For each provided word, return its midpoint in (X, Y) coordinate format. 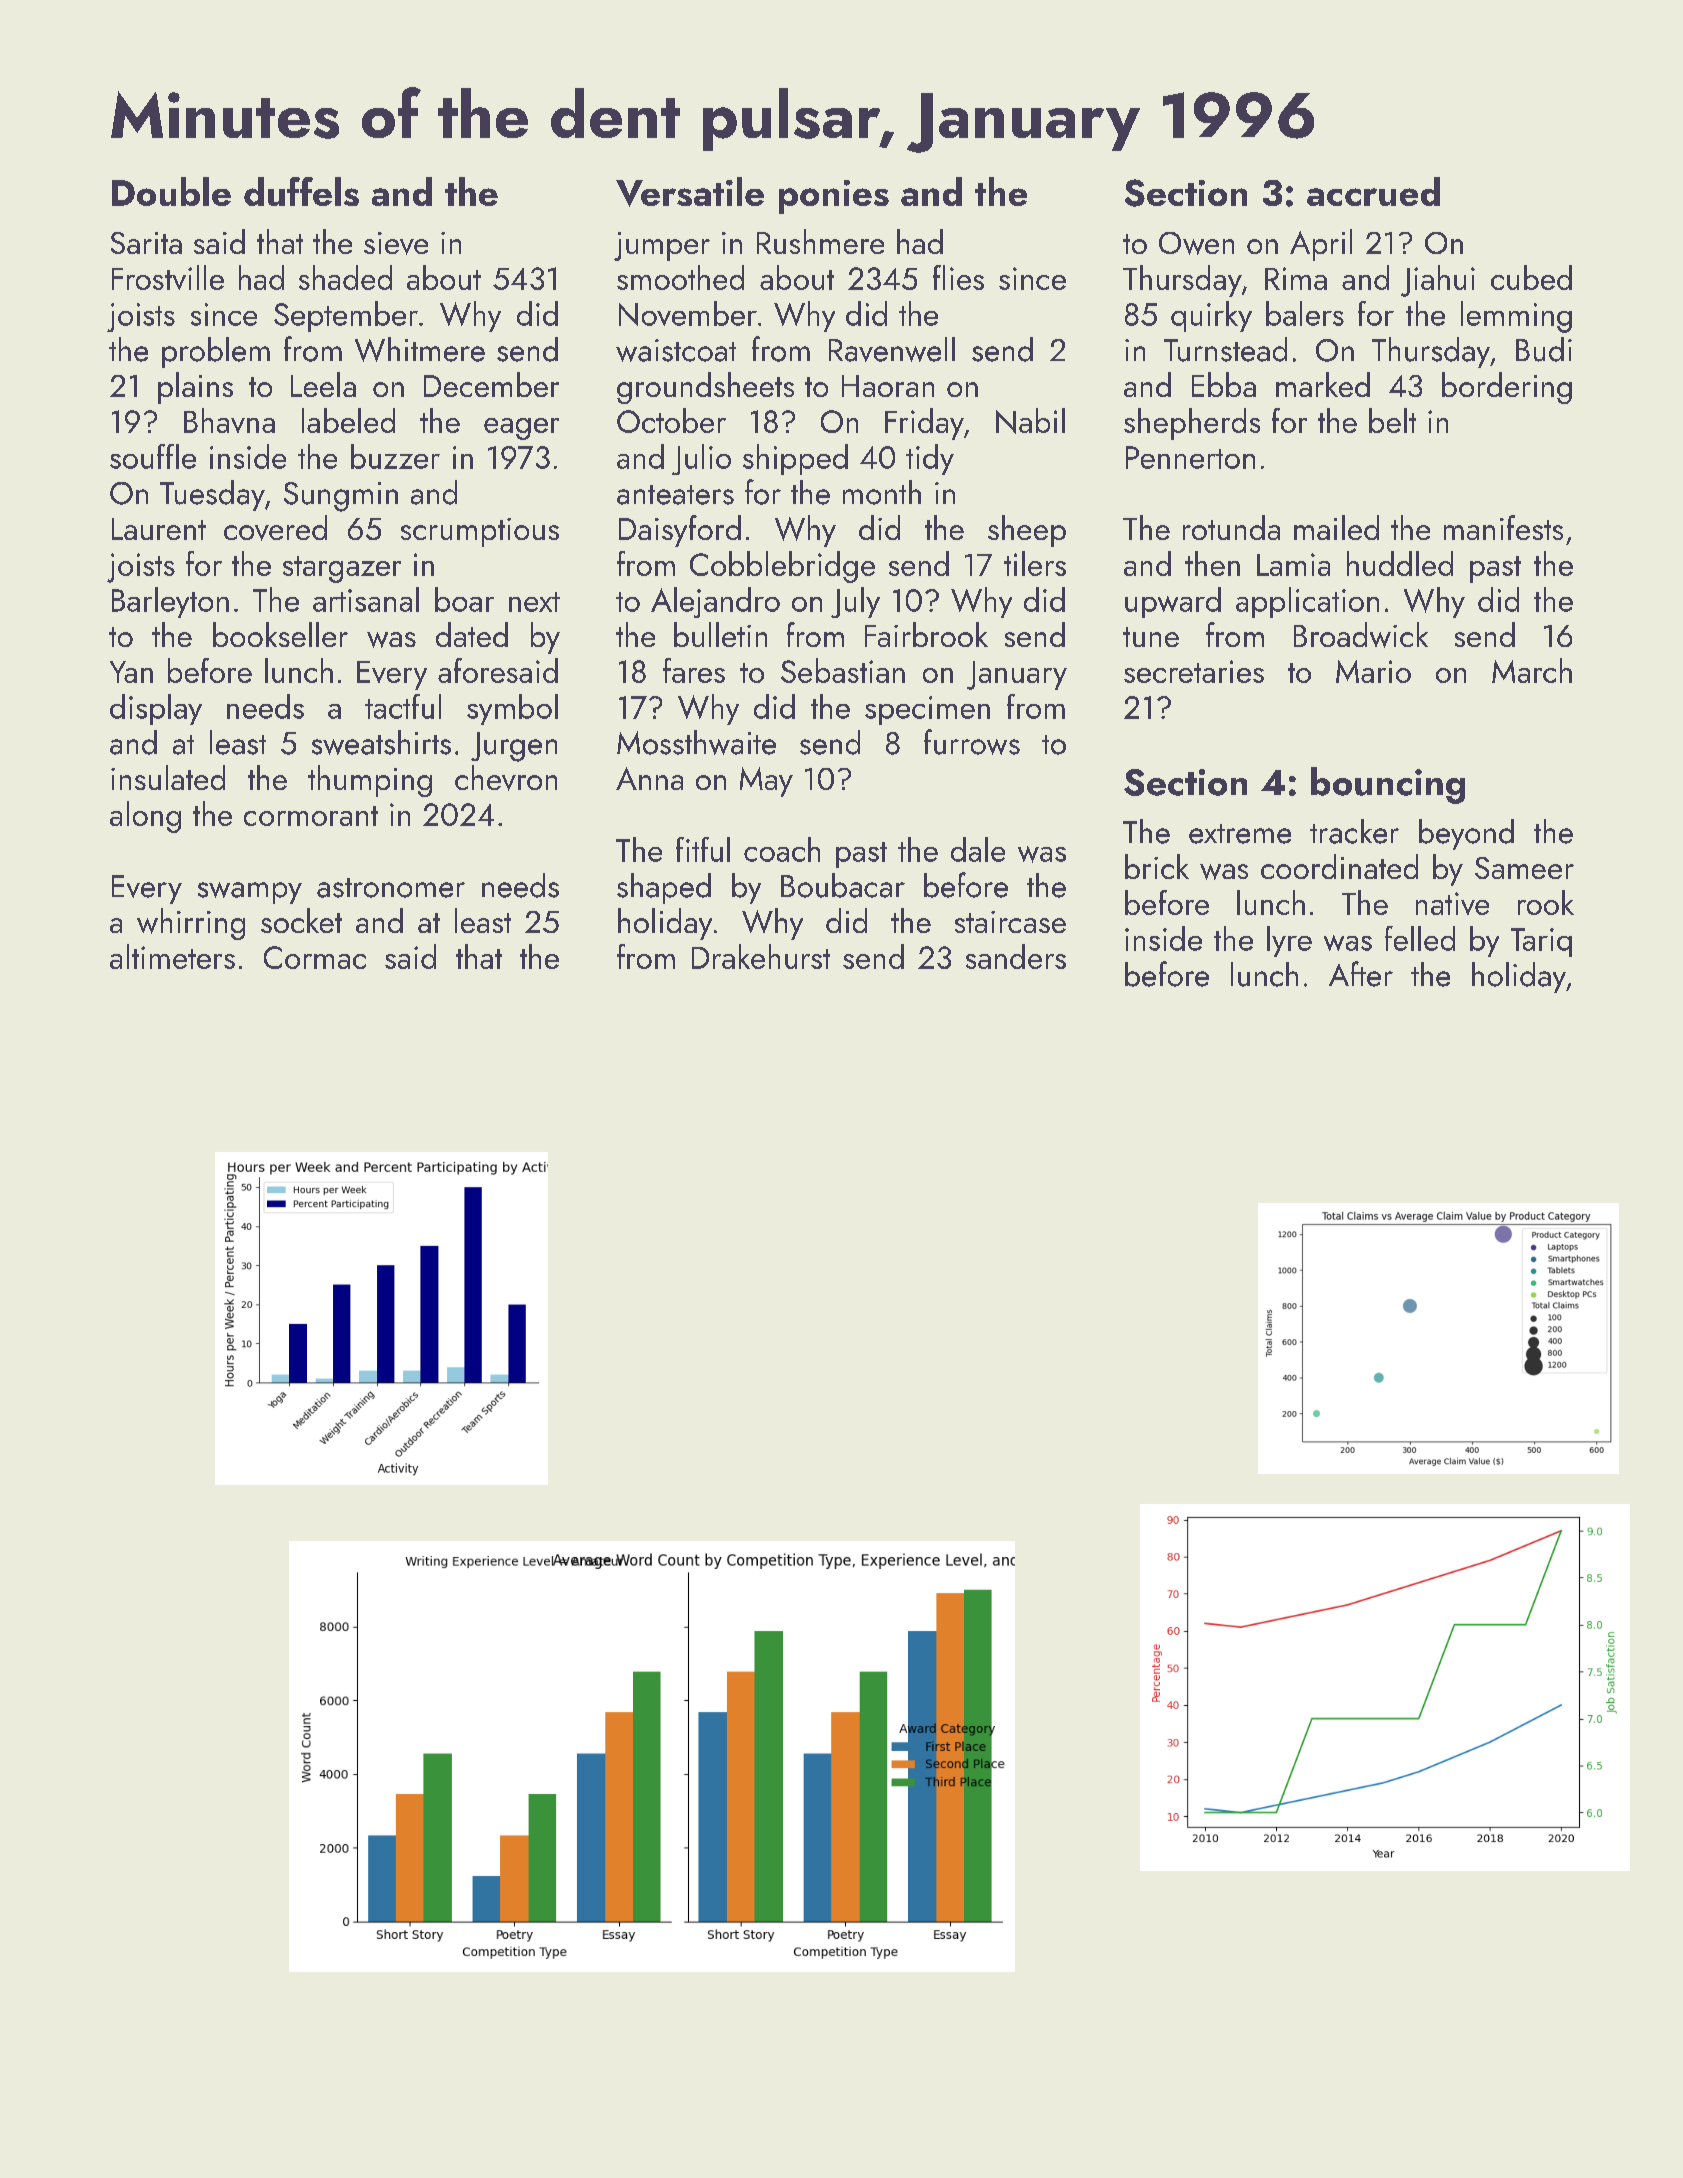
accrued (1373, 191)
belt (1392, 420)
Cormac (315, 957)
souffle (153, 456)
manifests (1503, 527)
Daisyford (680, 531)
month (882, 492)
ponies (834, 197)
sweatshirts (381, 742)
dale (978, 849)
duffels (301, 191)
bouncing (1388, 785)
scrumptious (480, 532)
